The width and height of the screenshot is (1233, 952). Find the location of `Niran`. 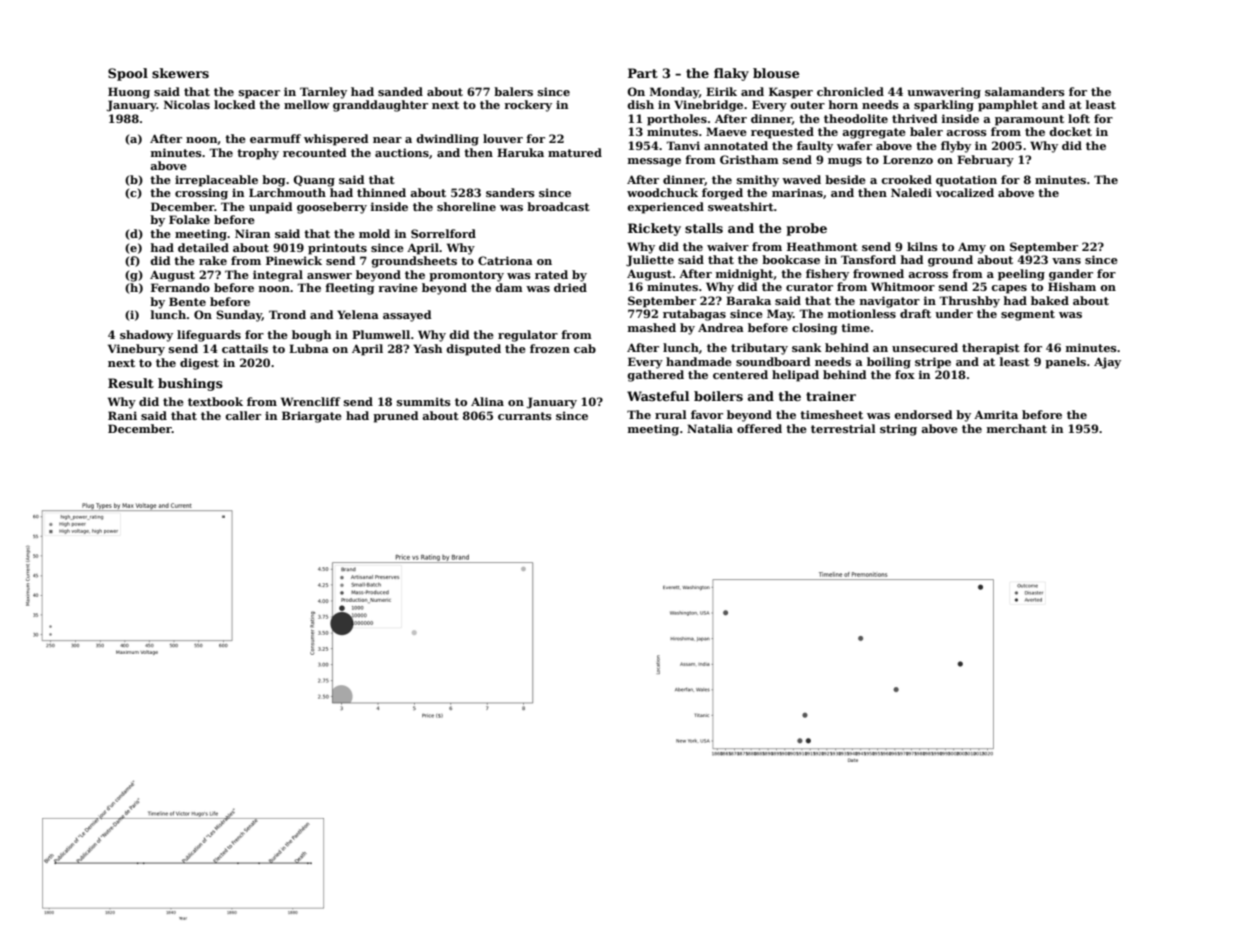

Niran is located at coordinates (252, 233).
